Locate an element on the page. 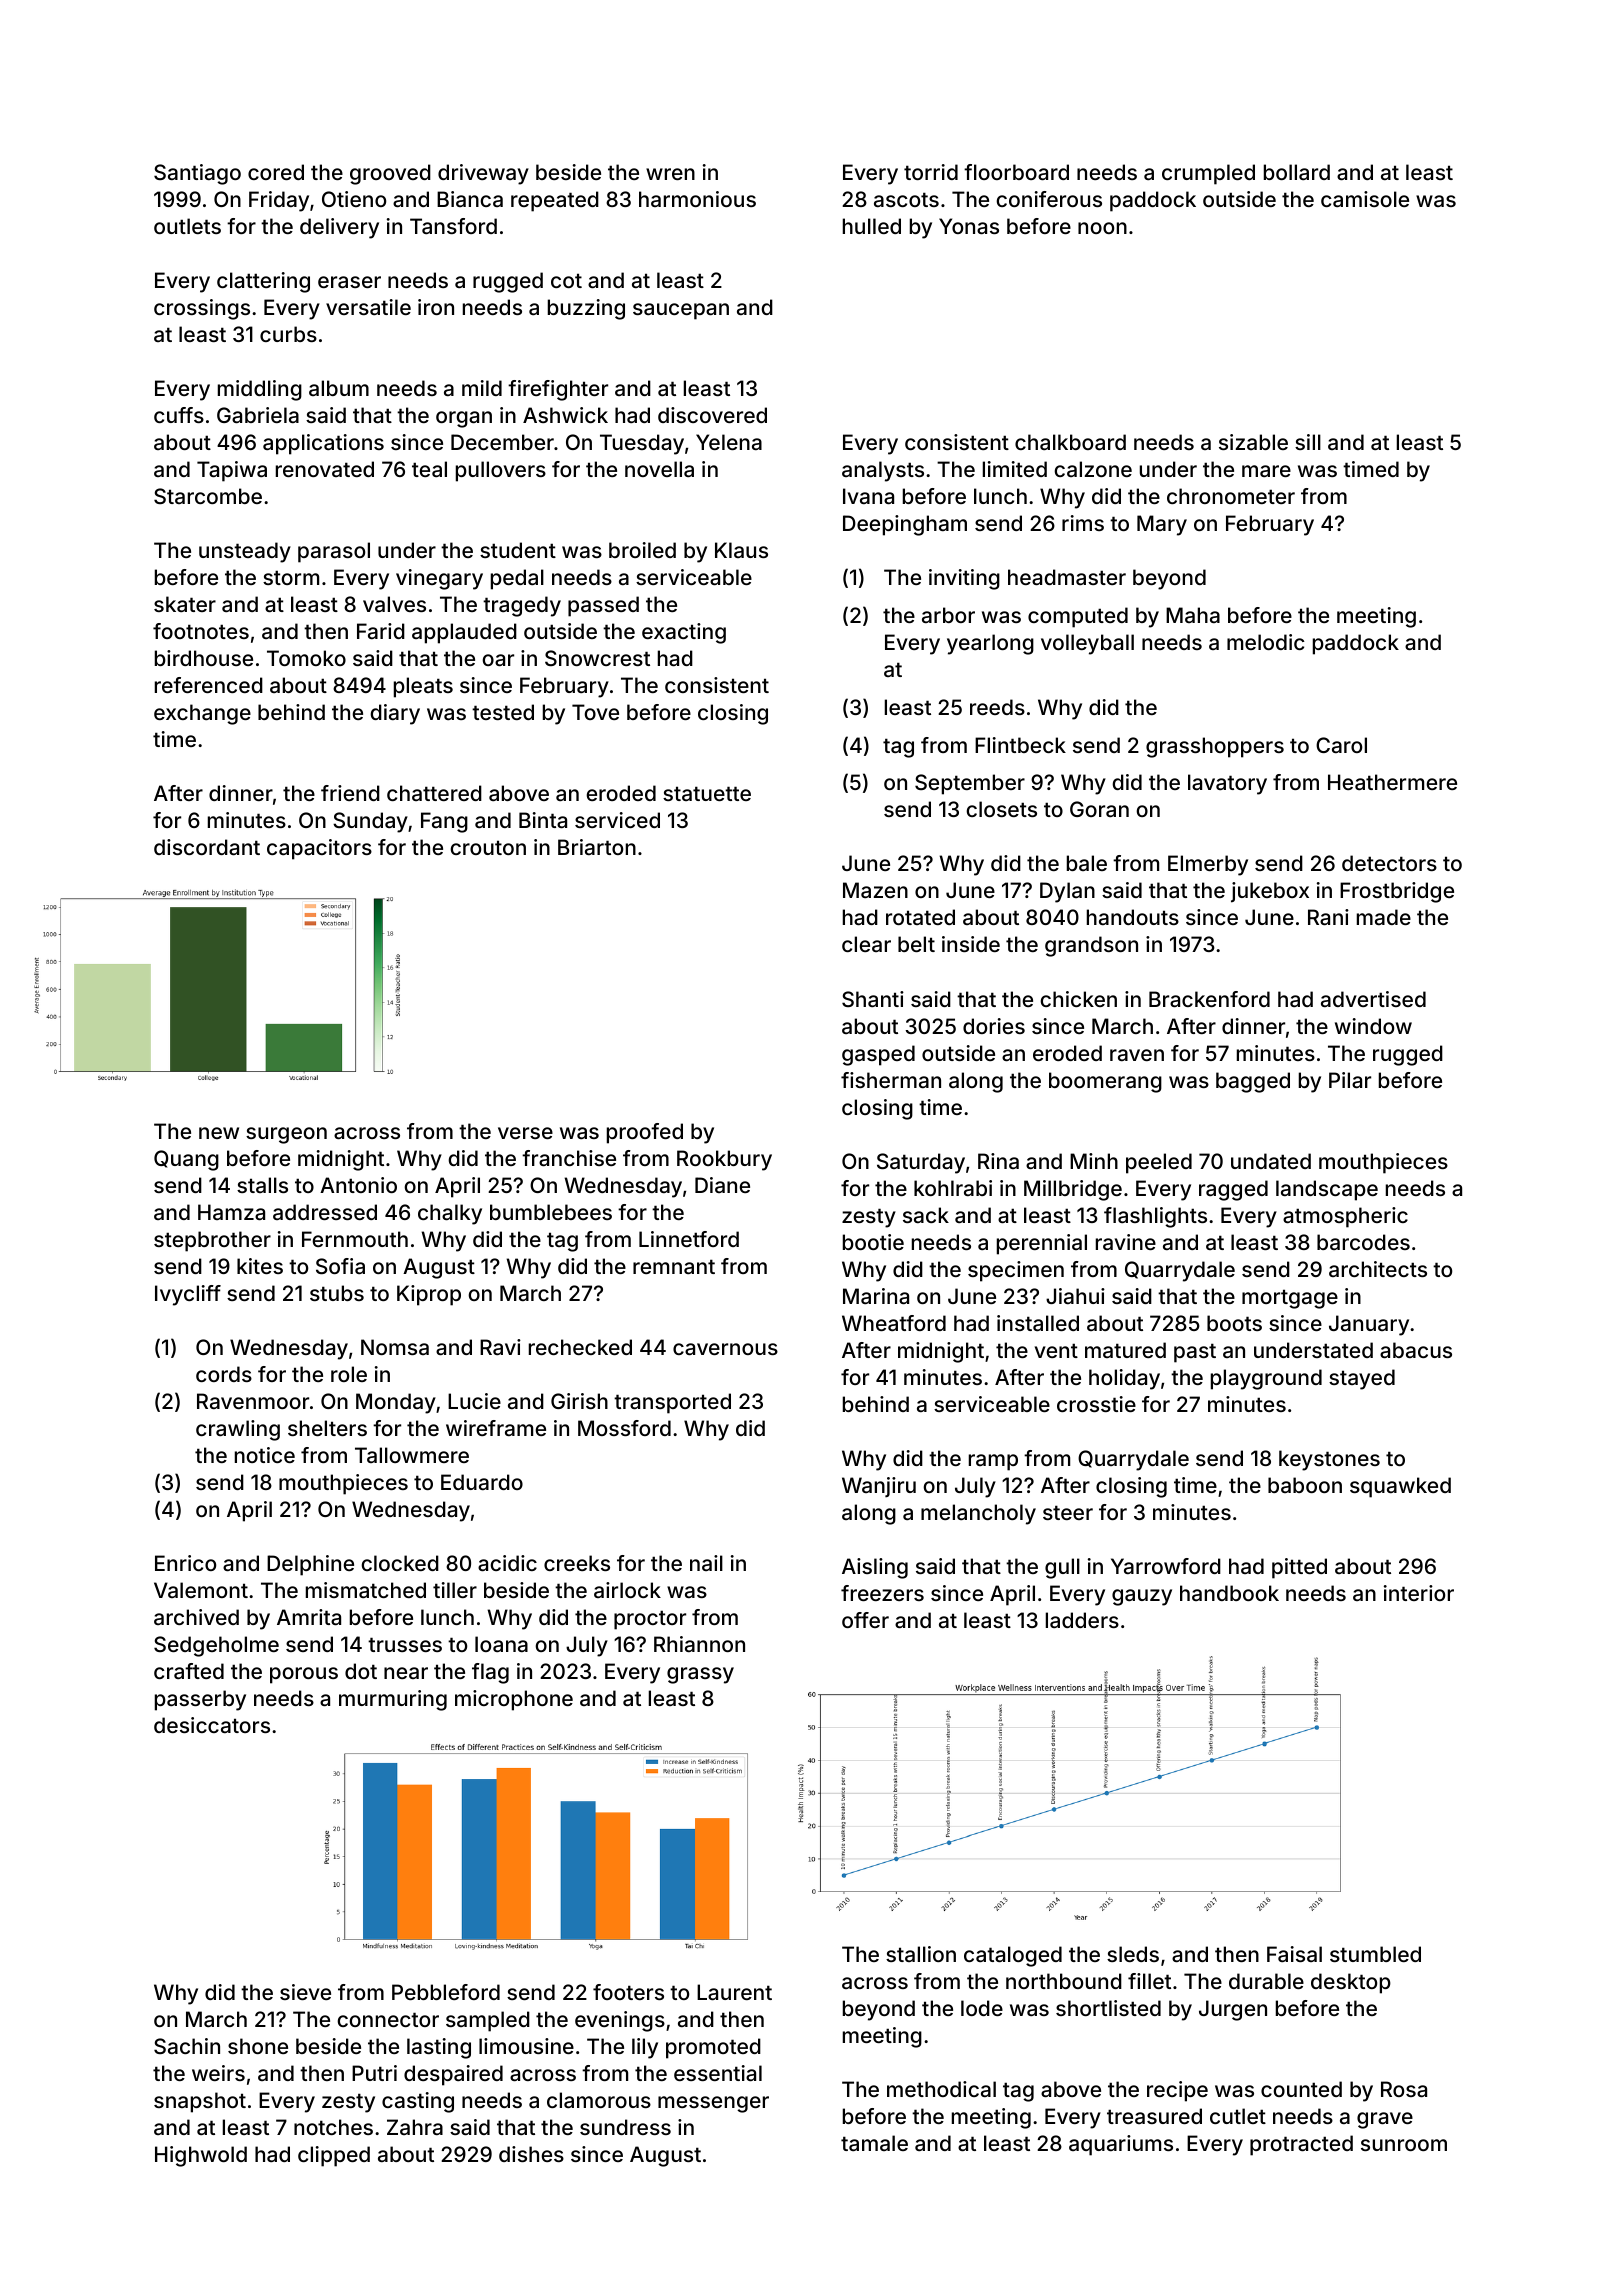 This document has width=1620, height=2292. acidic is located at coordinates (507, 1563).
